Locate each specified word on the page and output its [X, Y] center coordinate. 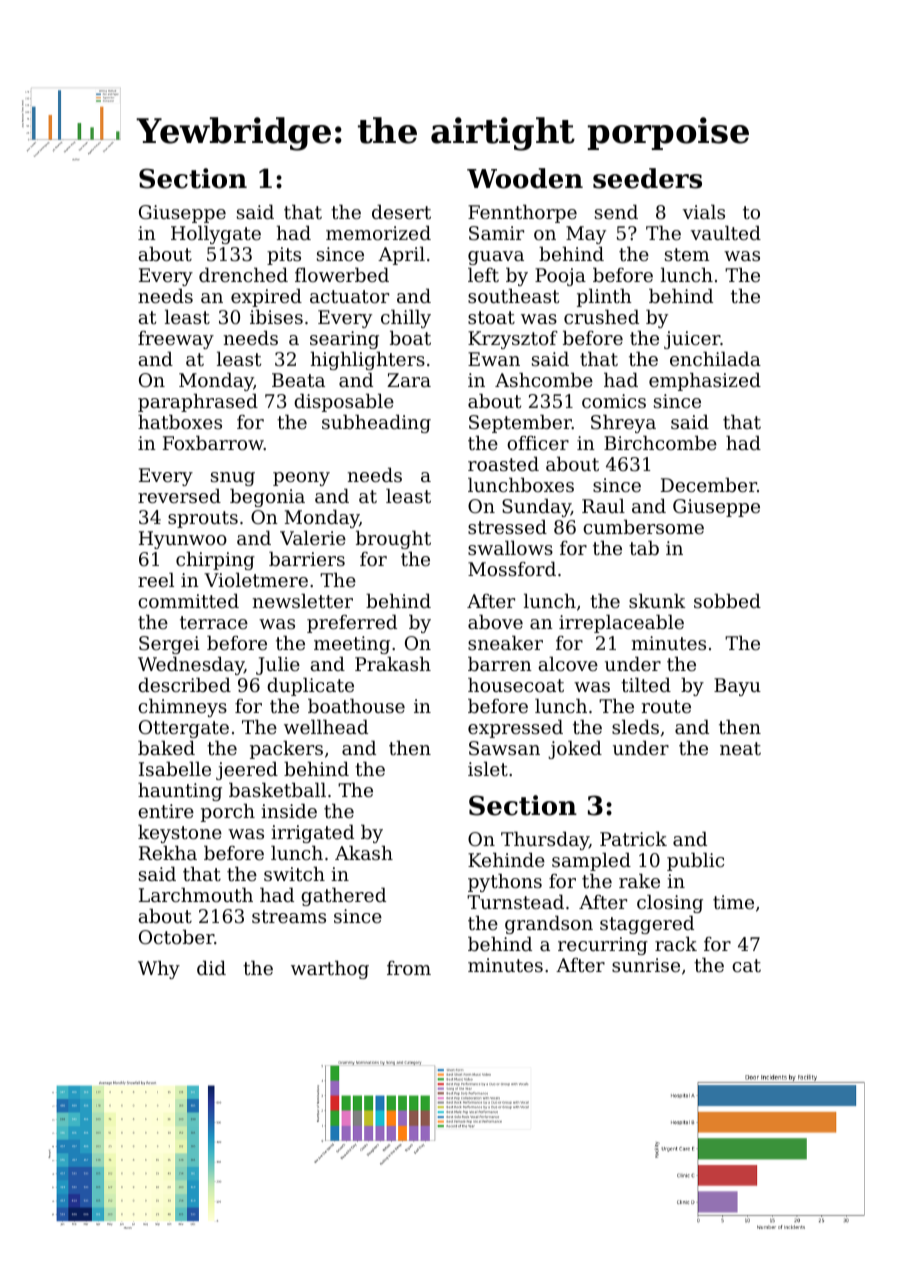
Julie [278, 665]
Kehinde [506, 859]
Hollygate [216, 234]
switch [294, 873]
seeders [647, 178]
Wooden [525, 178]
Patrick [633, 838]
